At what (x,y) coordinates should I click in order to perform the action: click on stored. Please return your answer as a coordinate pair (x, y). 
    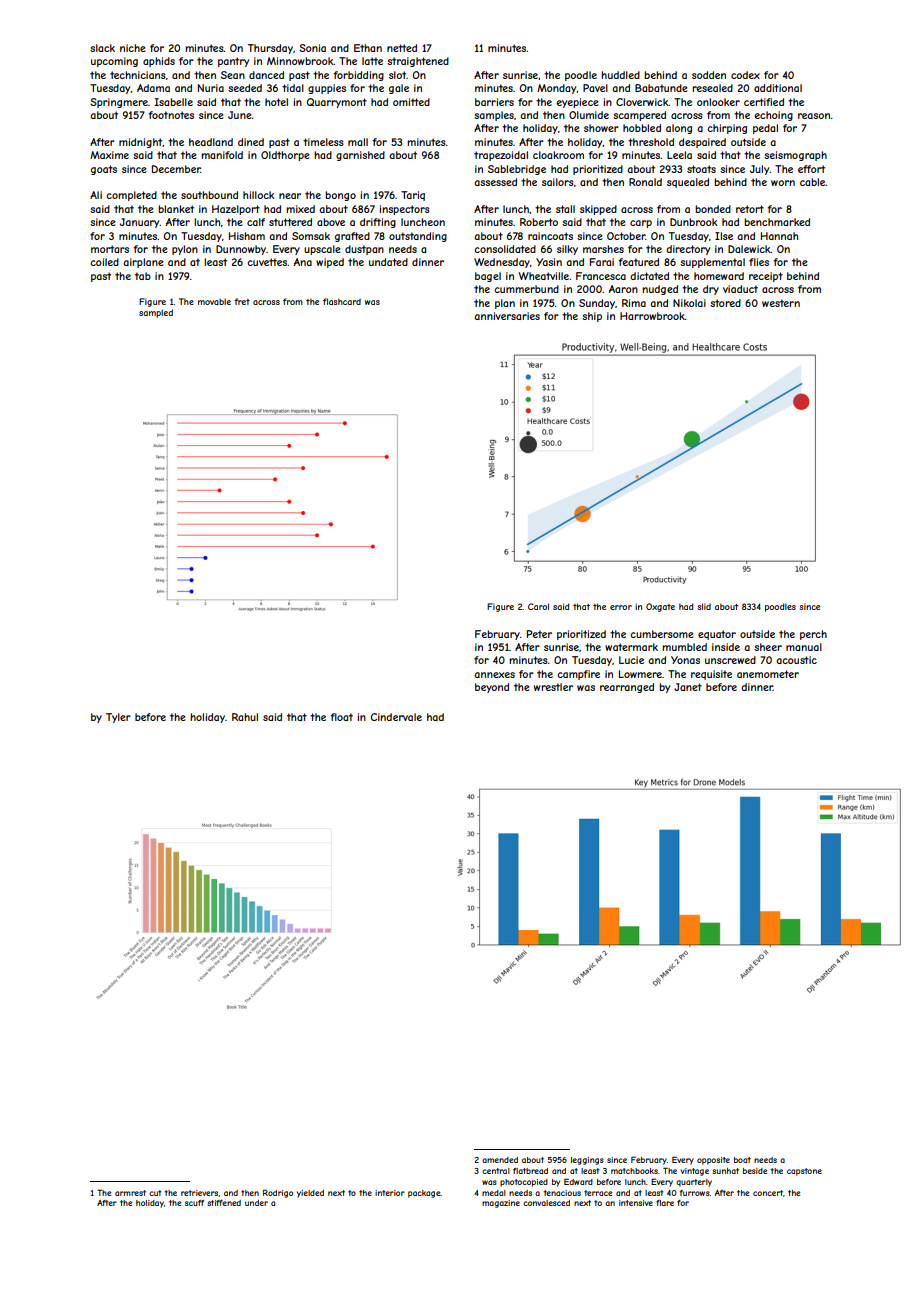
    Looking at the image, I should click on (725, 303).
